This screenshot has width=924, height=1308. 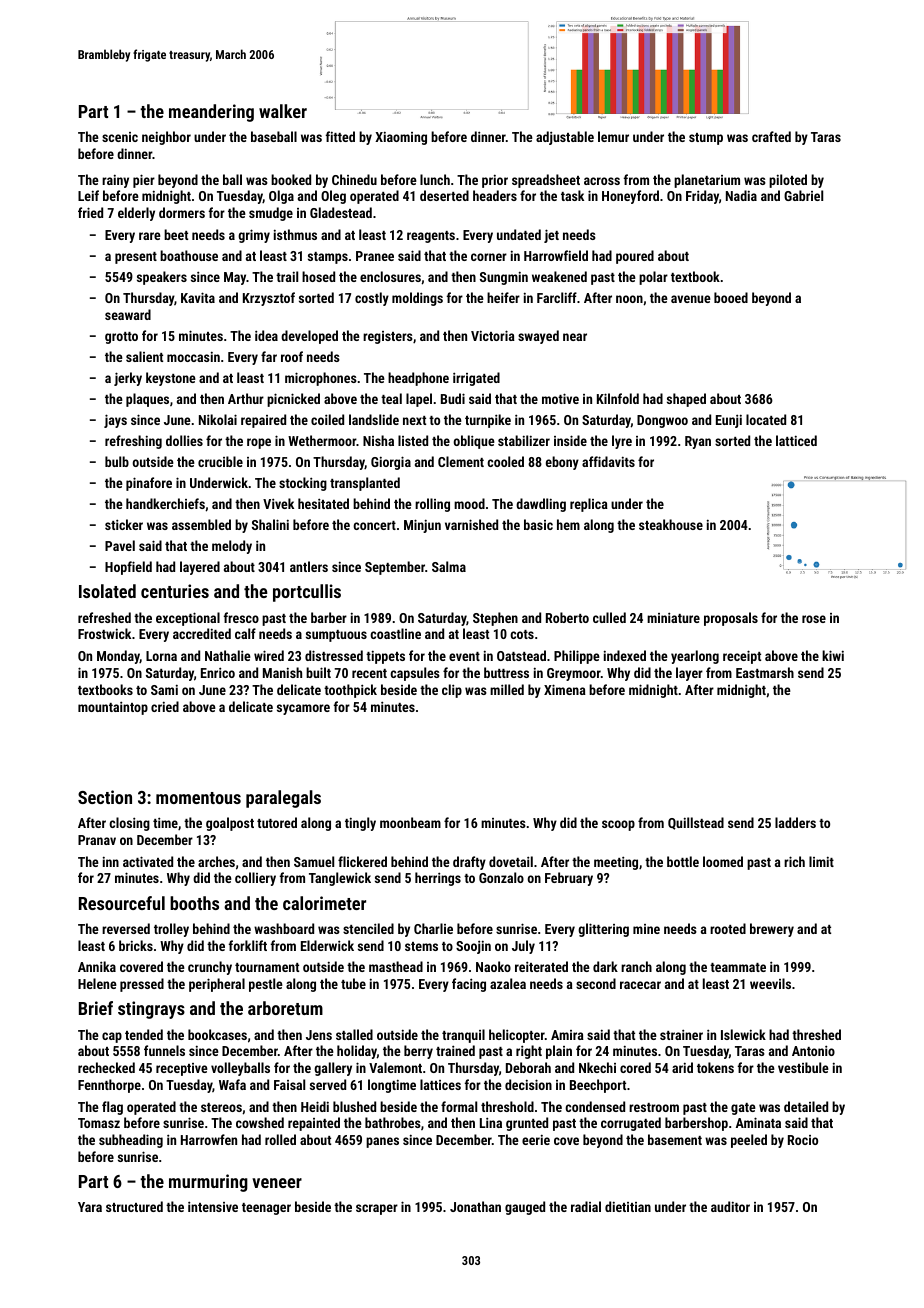 What do you see at coordinates (213, 1206) in the screenshot?
I see `intensive` at bounding box center [213, 1206].
